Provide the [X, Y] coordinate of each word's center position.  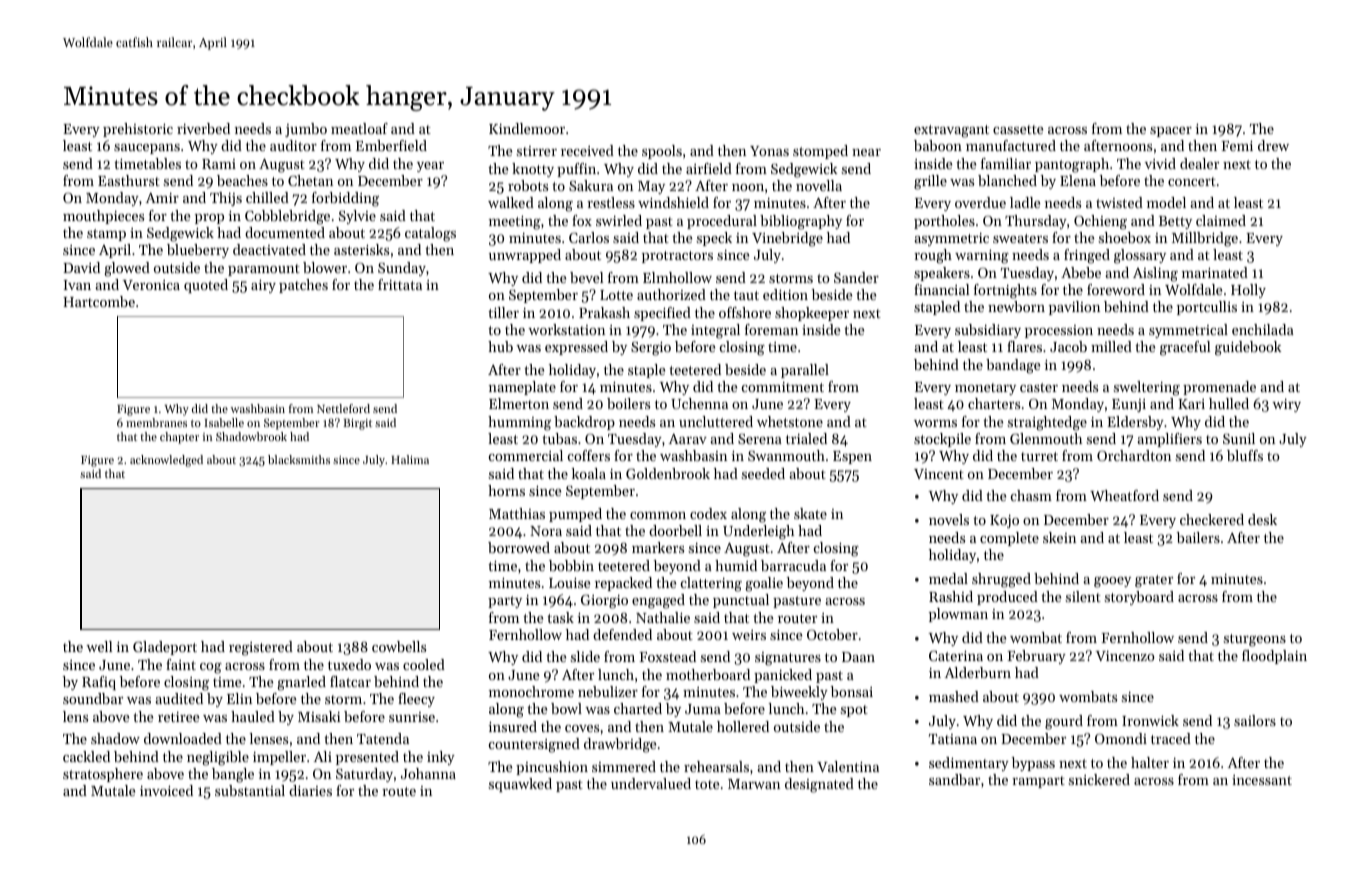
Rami [219, 164]
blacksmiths [299, 459]
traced [1171, 738]
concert [1192, 181]
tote [707, 784]
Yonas [769, 151]
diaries [310, 790]
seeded [763, 473]
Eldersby [1135, 423]
